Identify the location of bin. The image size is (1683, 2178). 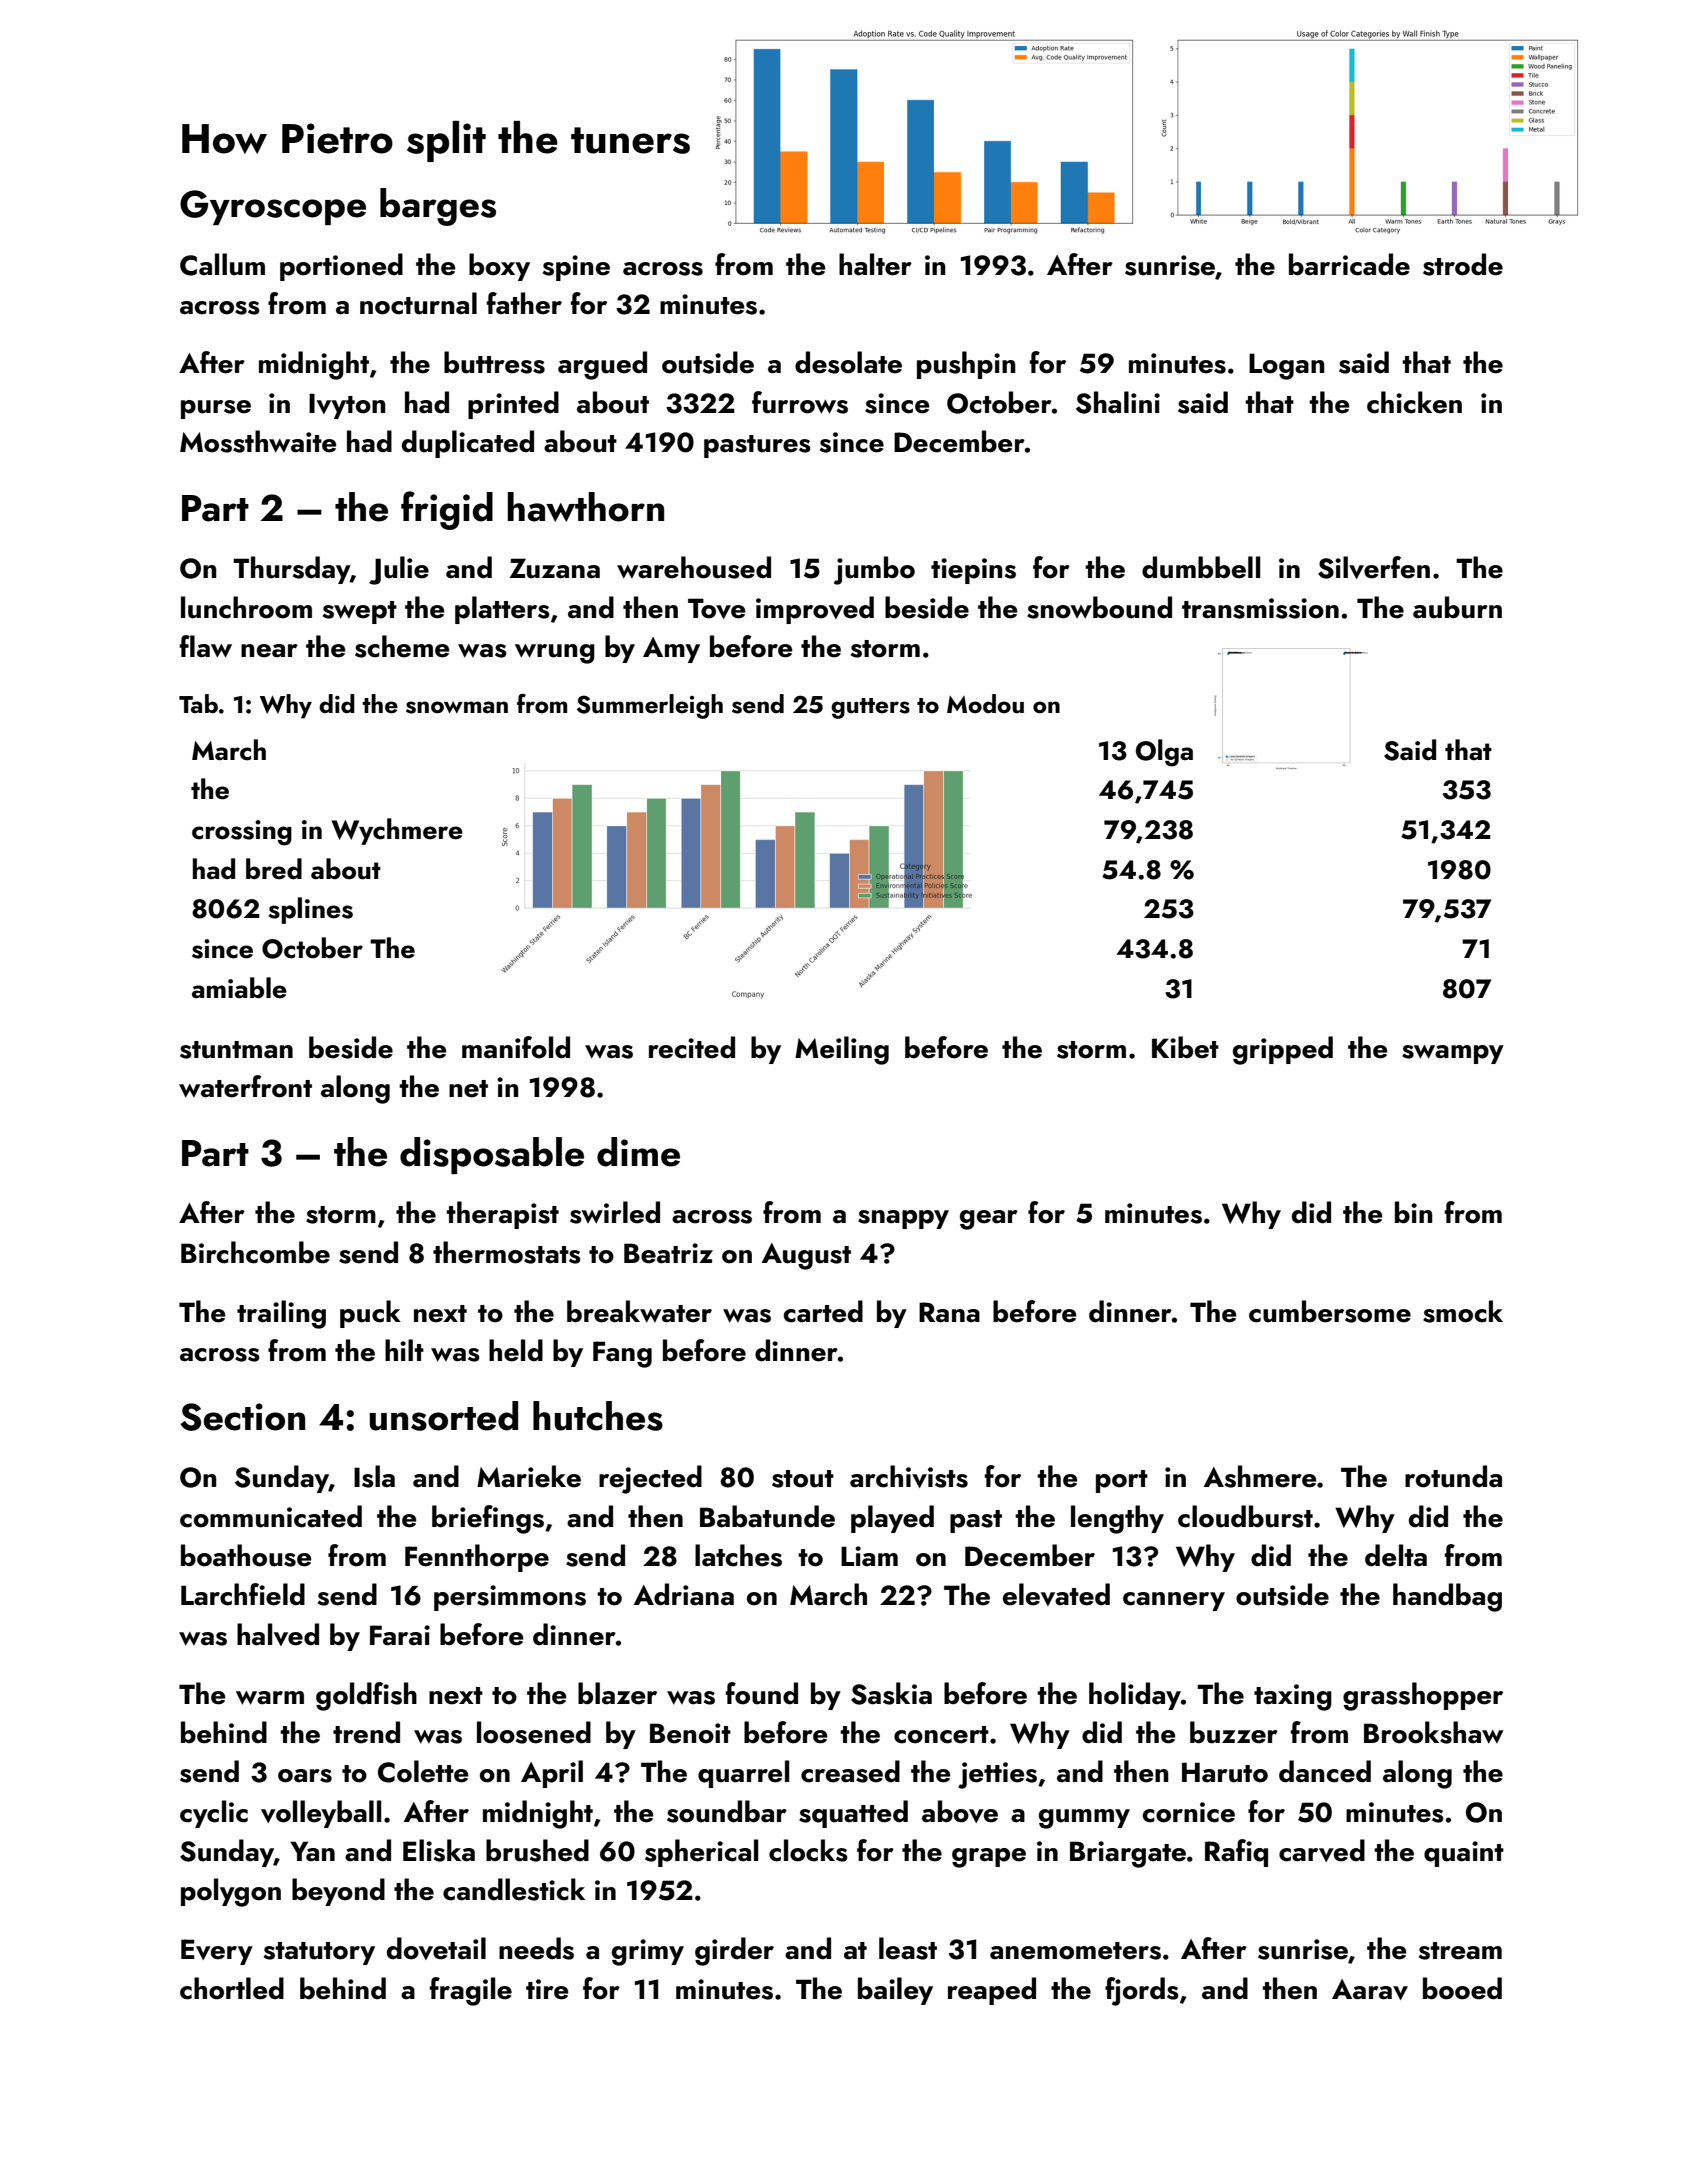
(1414, 1212).
